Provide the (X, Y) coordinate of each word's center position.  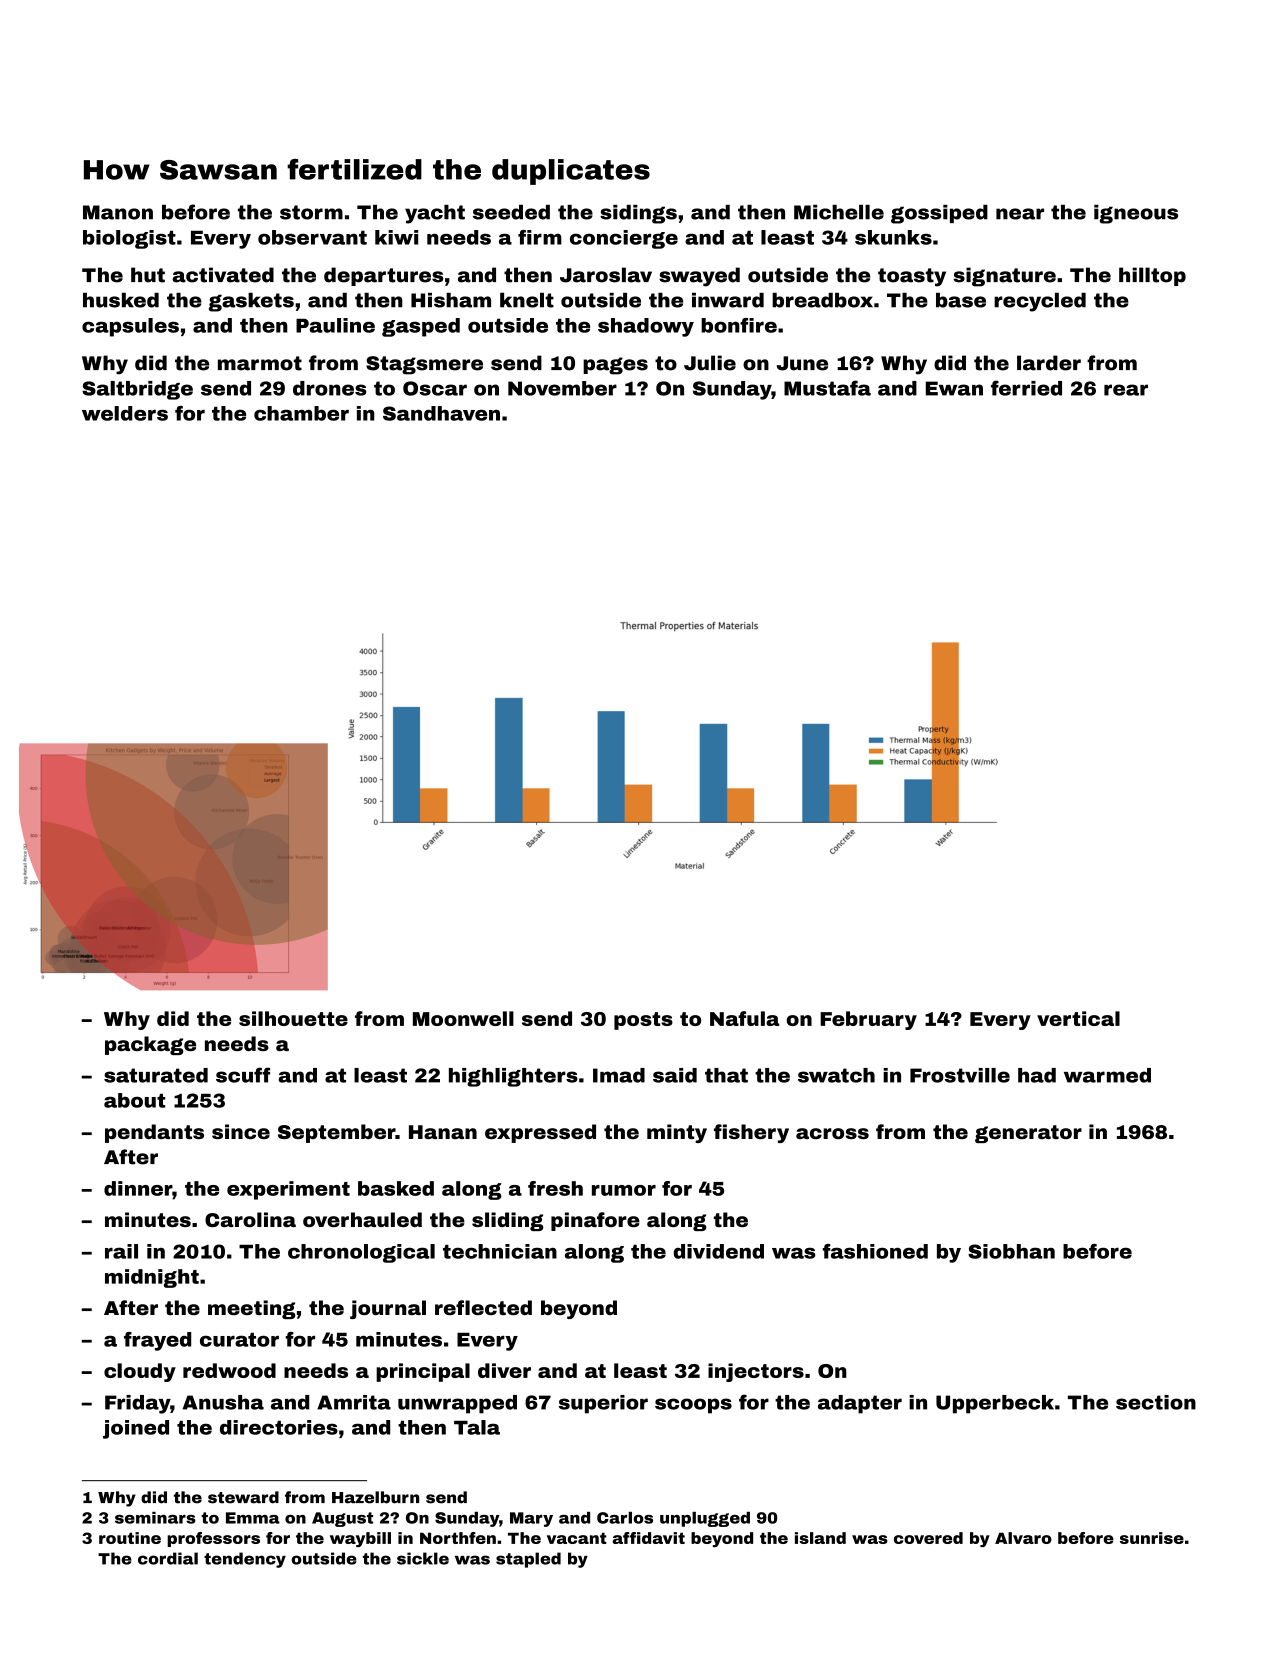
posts (643, 1021)
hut (148, 275)
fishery (751, 1133)
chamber (301, 413)
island (820, 1538)
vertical (1078, 1018)
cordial (168, 1558)
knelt (527, 300)
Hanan (443, 1132)
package (150, 1045)
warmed (1107, 1075)
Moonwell (463, 1018)
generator (1028, 1134)
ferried (1026, 388)
